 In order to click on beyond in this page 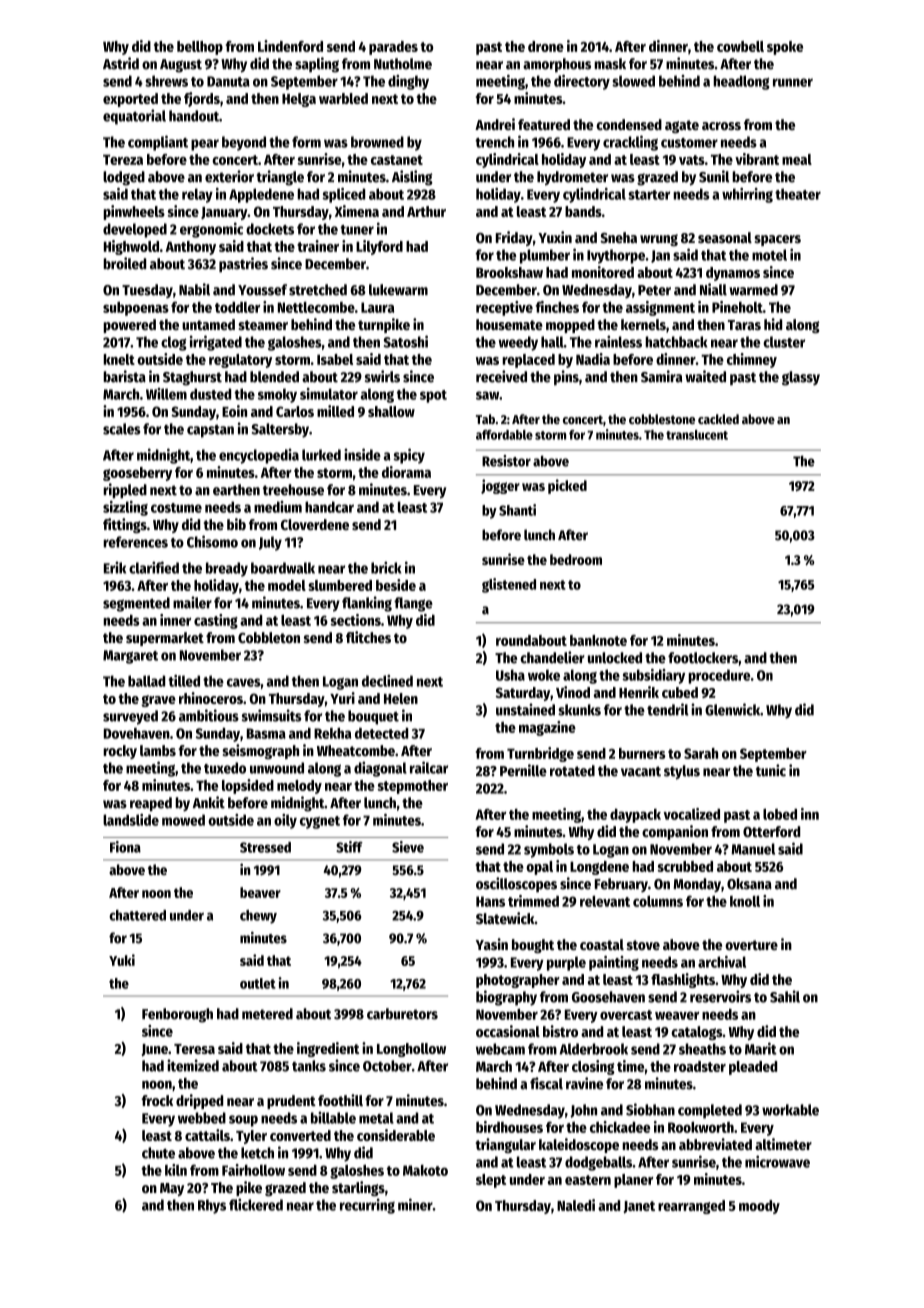, I will do `click(244, 143)`.
